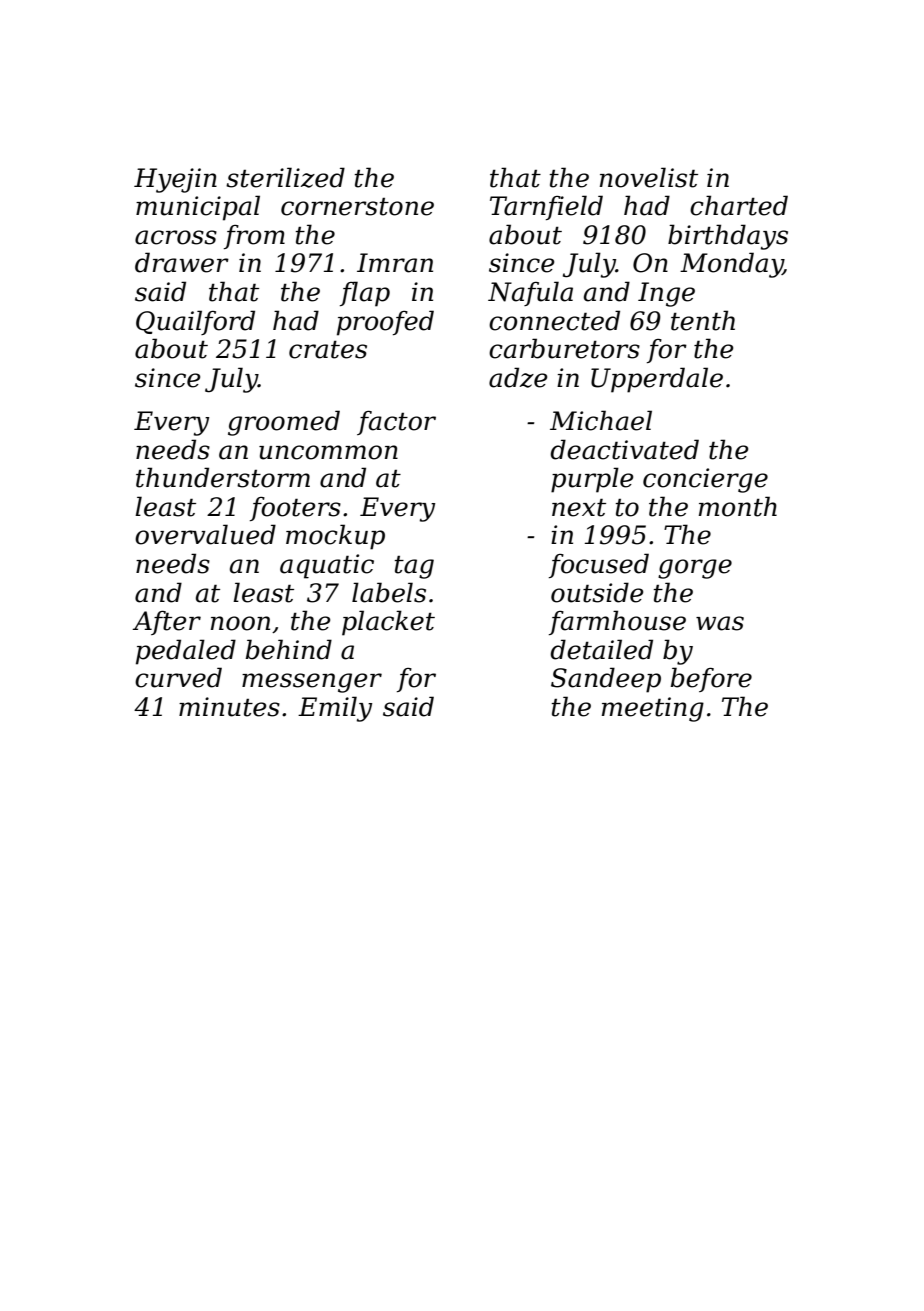  Describe the element at coordinates (285, 177) in the screenshot. I see `sterilized` at that location.
